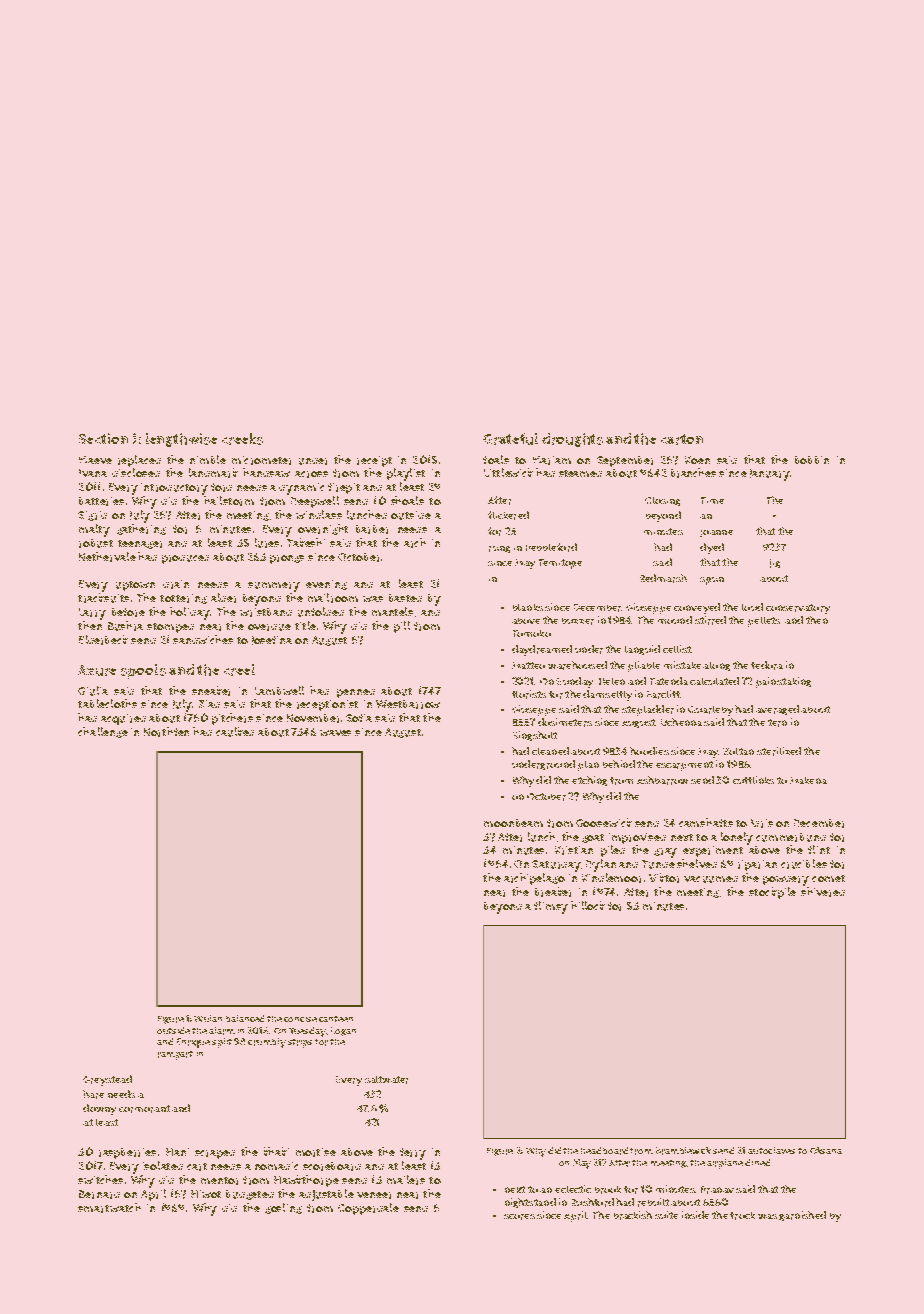  Describe the element at coordinates (250, 1195) in the page. I see `budgeted` at that location.
